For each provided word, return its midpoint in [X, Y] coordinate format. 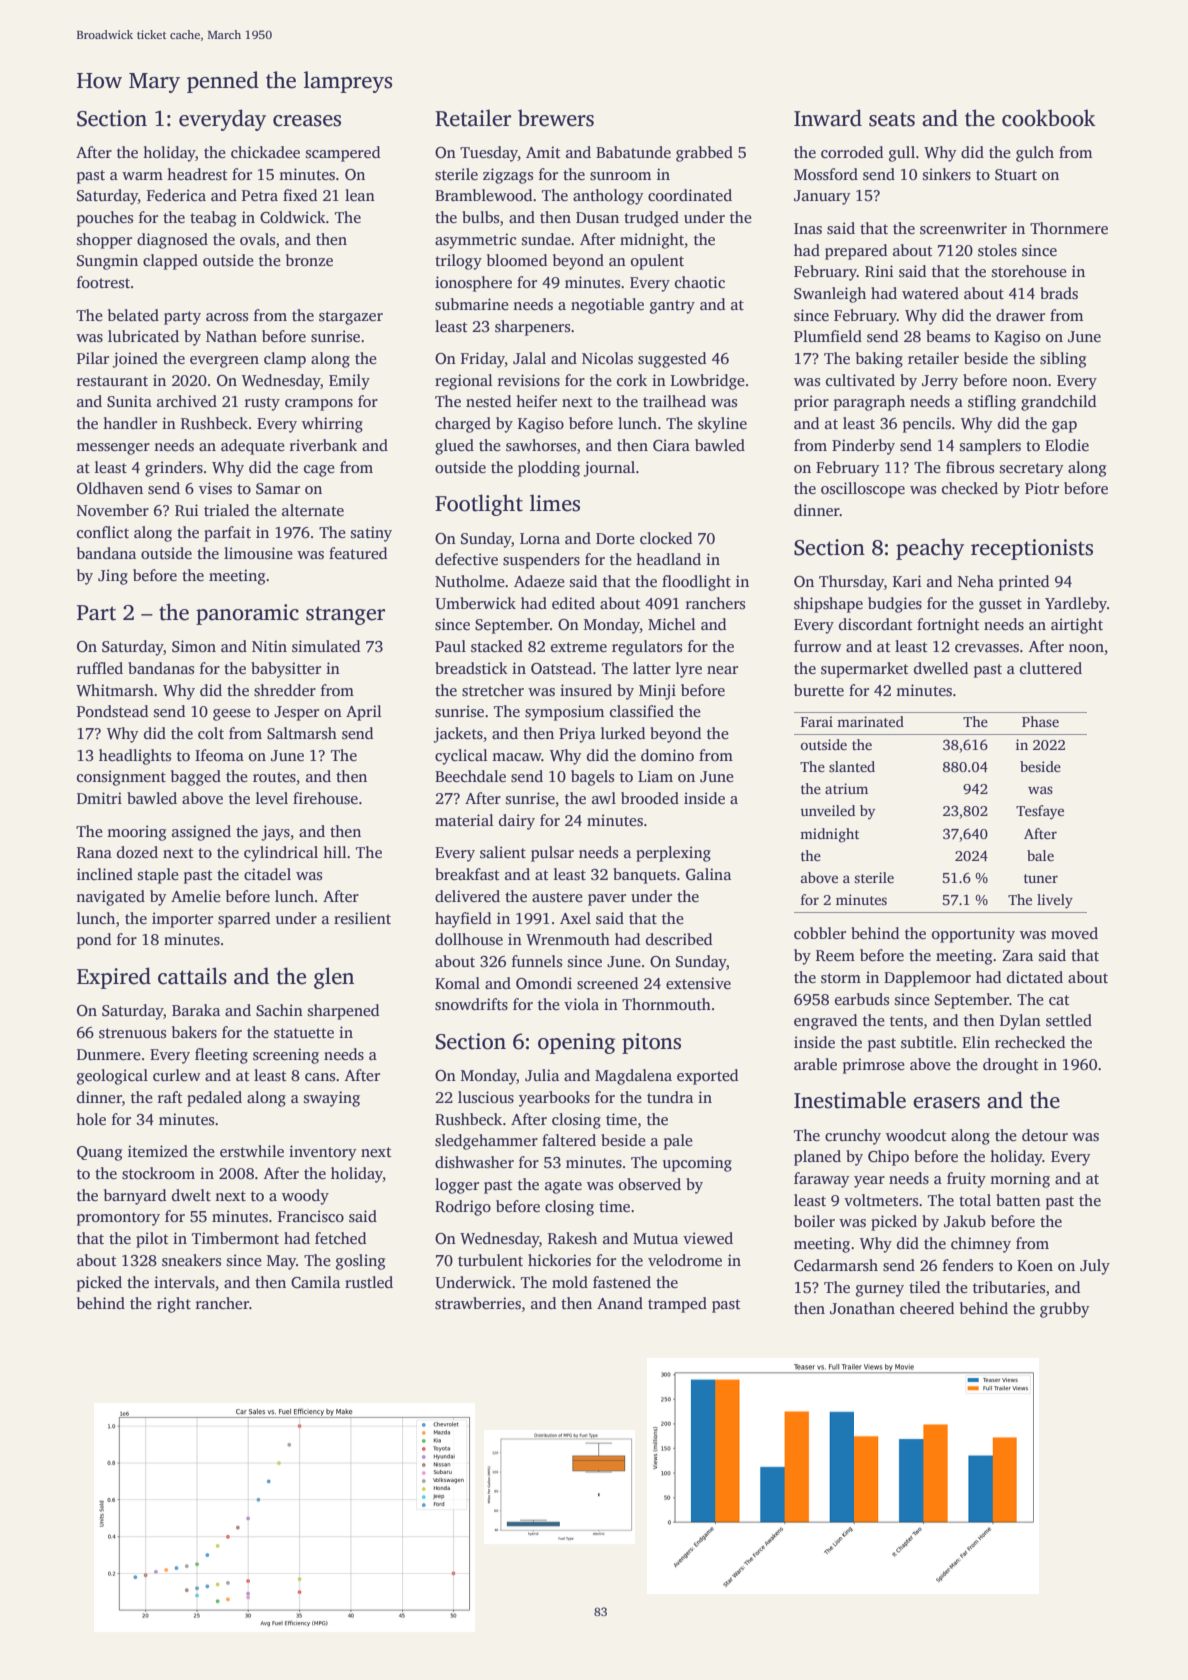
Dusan [597, 218]
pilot [152, 1240]
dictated [1035, 977]
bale [1040, 855]
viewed [708, 1238]
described [679, 939]
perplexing [673, 854]
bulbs [480, 217]
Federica [176, 195]
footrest [103, 282]
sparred [244, 920]
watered [930, 293]
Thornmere [1069, 228]
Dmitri [99, 798]
